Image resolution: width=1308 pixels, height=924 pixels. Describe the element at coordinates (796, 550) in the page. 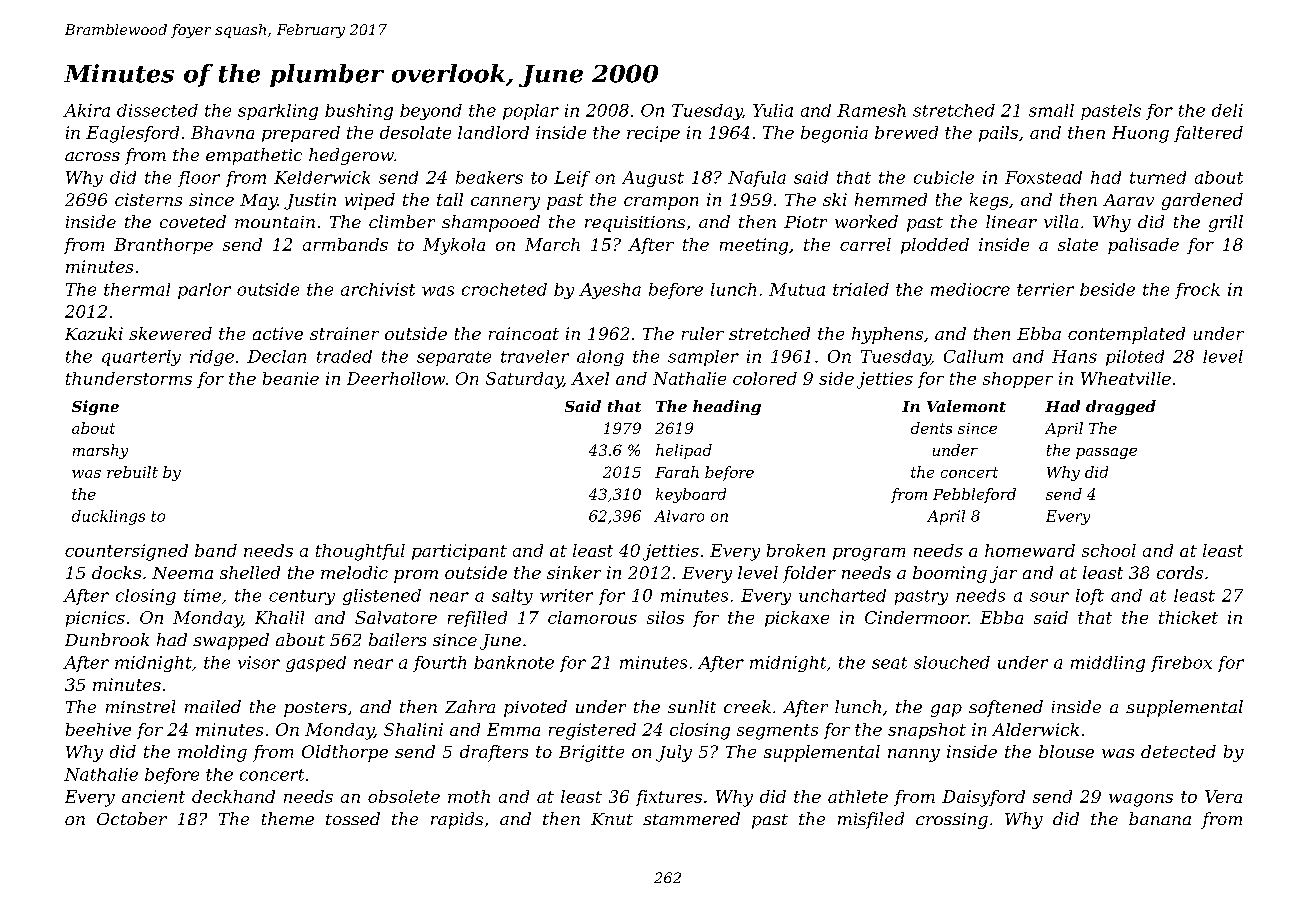

I see `broken` at that location.
